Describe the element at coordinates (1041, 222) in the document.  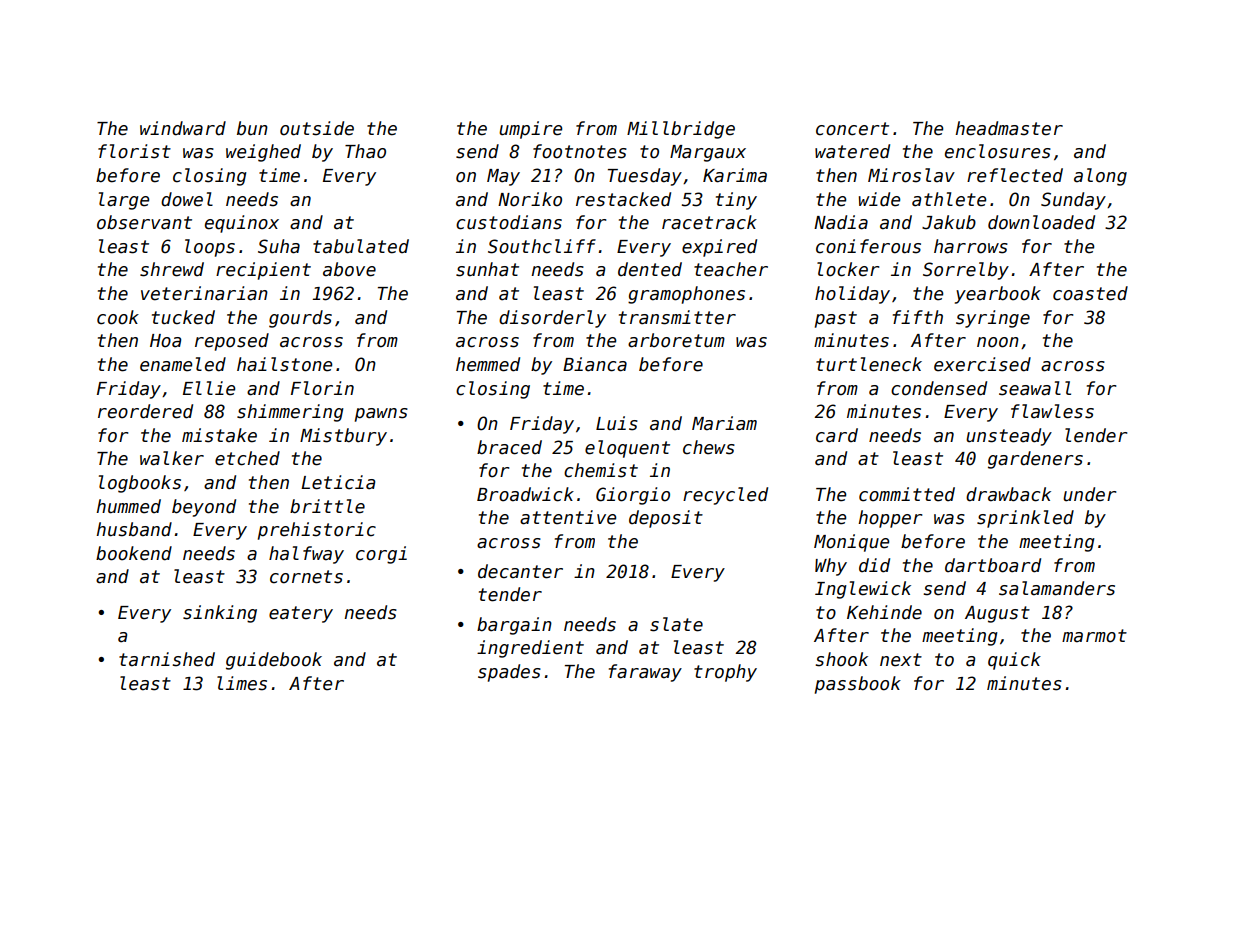
I see `downloaded` at that location.
